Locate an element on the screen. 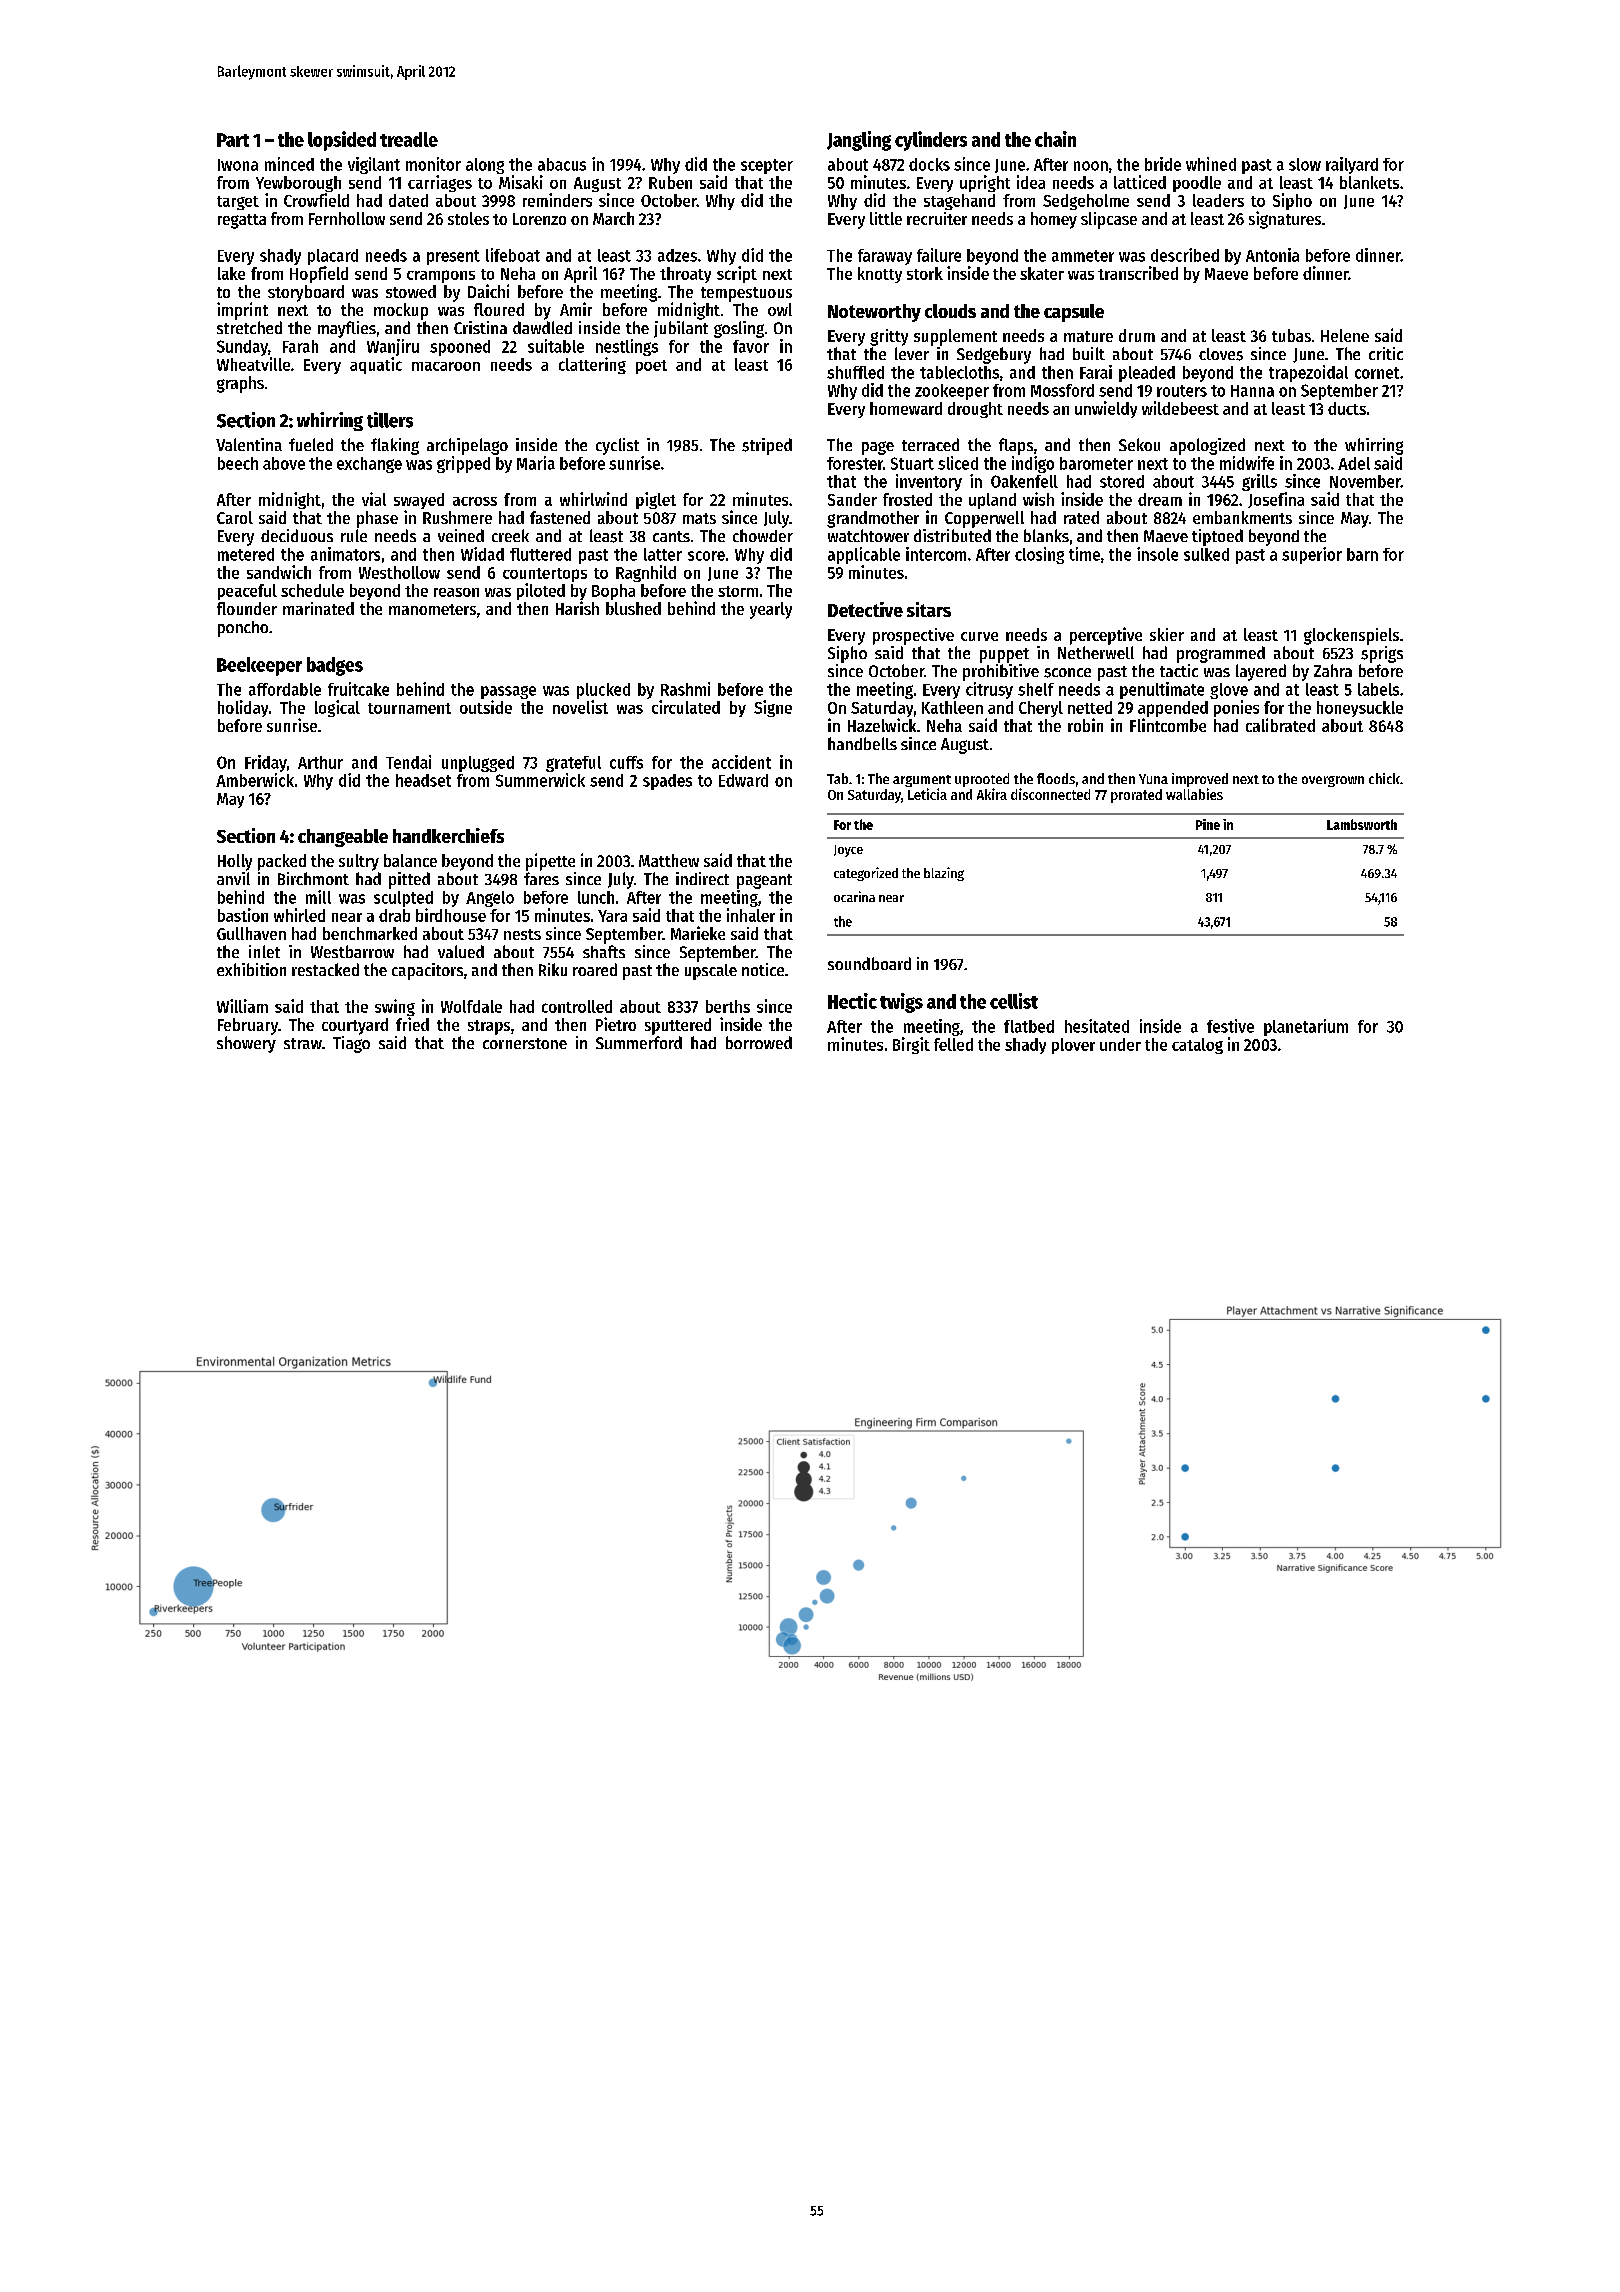 The height and width of the screenshot is (2292, 1620). treadle is located at coordinates (409, 139).
